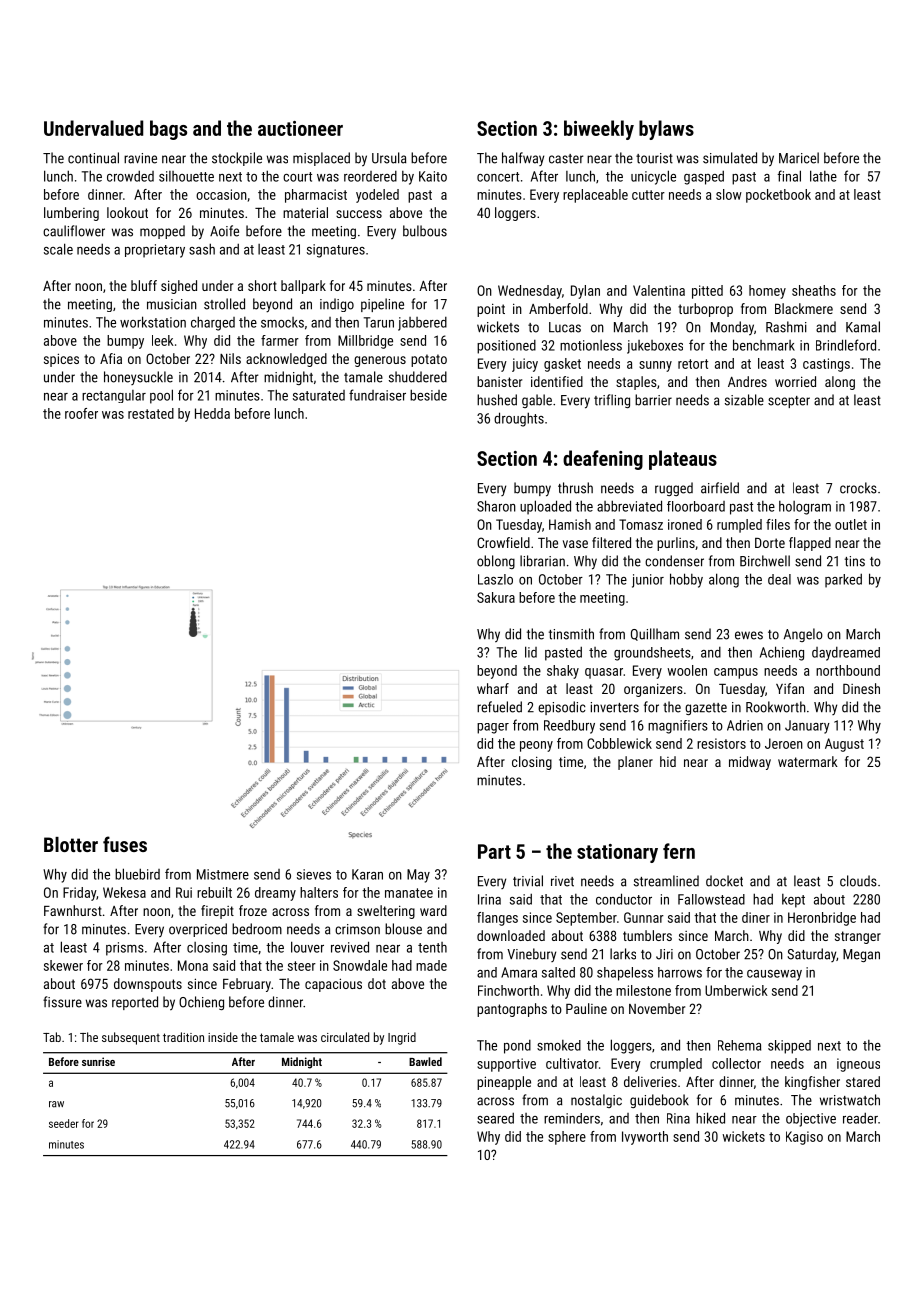  Describe the element at coordinates (654, 158) in the screenshot. I see `tourist` at that location.
